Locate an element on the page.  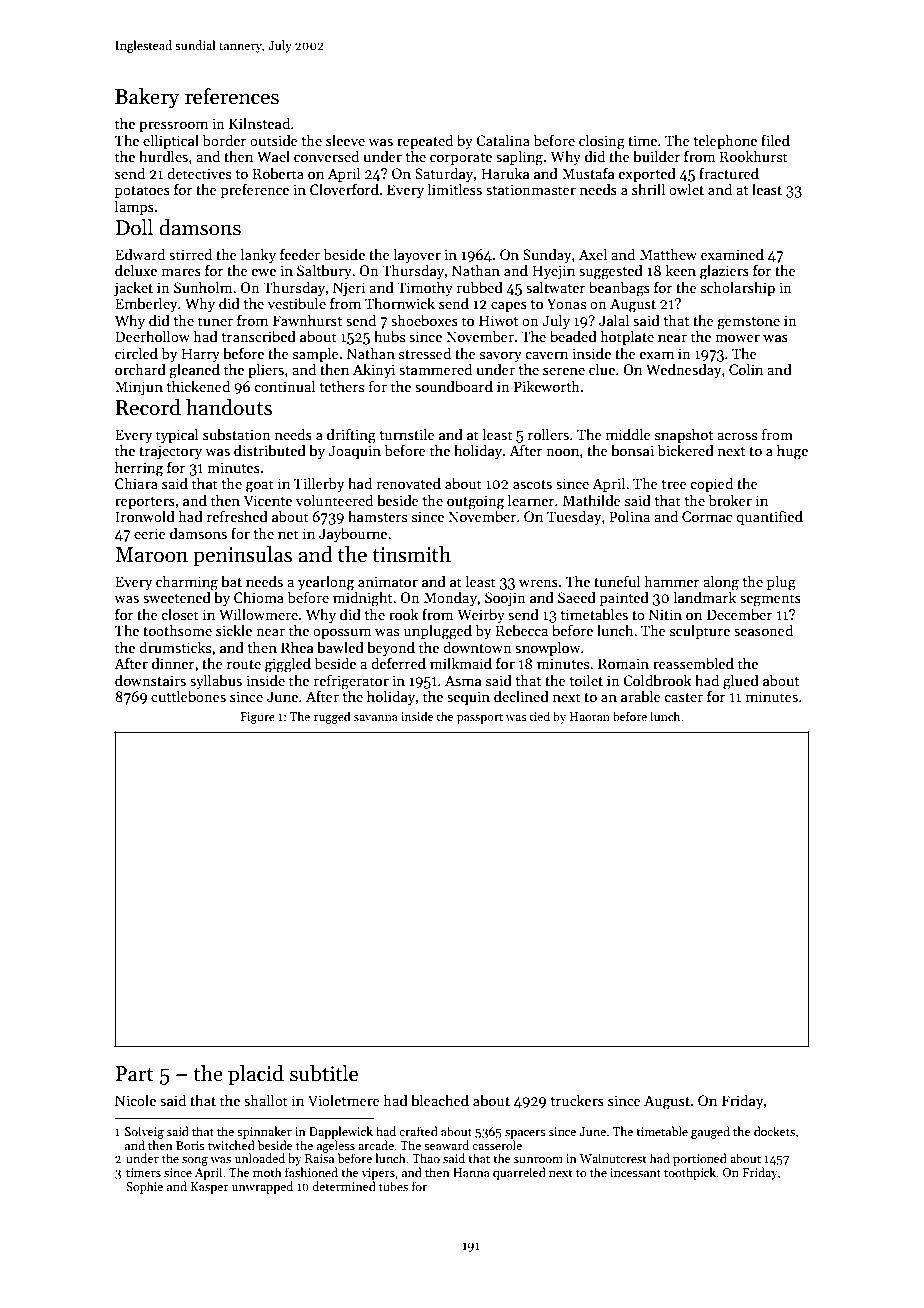
corporate is located at coordinates (461, 159).
